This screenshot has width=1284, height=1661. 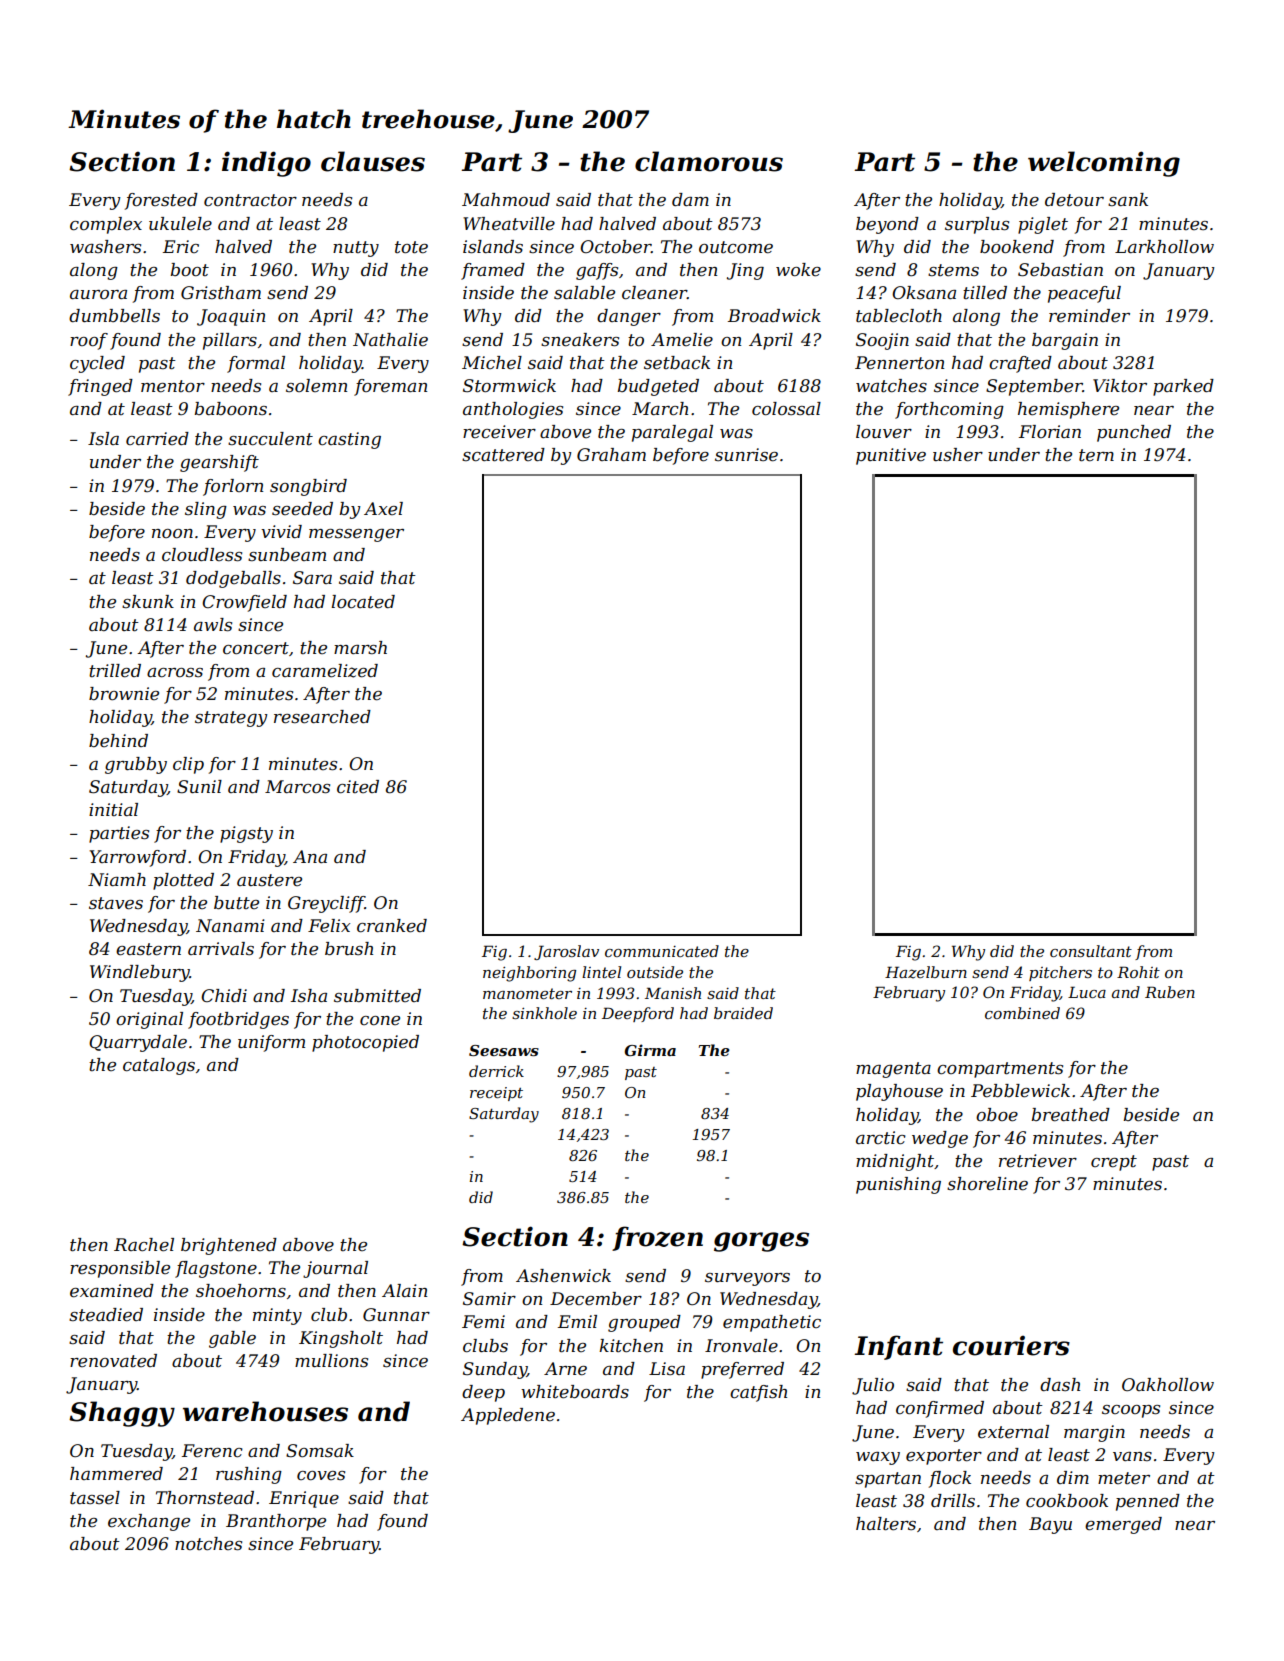 What do you see at coordinates (159, 1066) in the screenshot?
I see `catalogs` at bounding box center [159, 1066].
